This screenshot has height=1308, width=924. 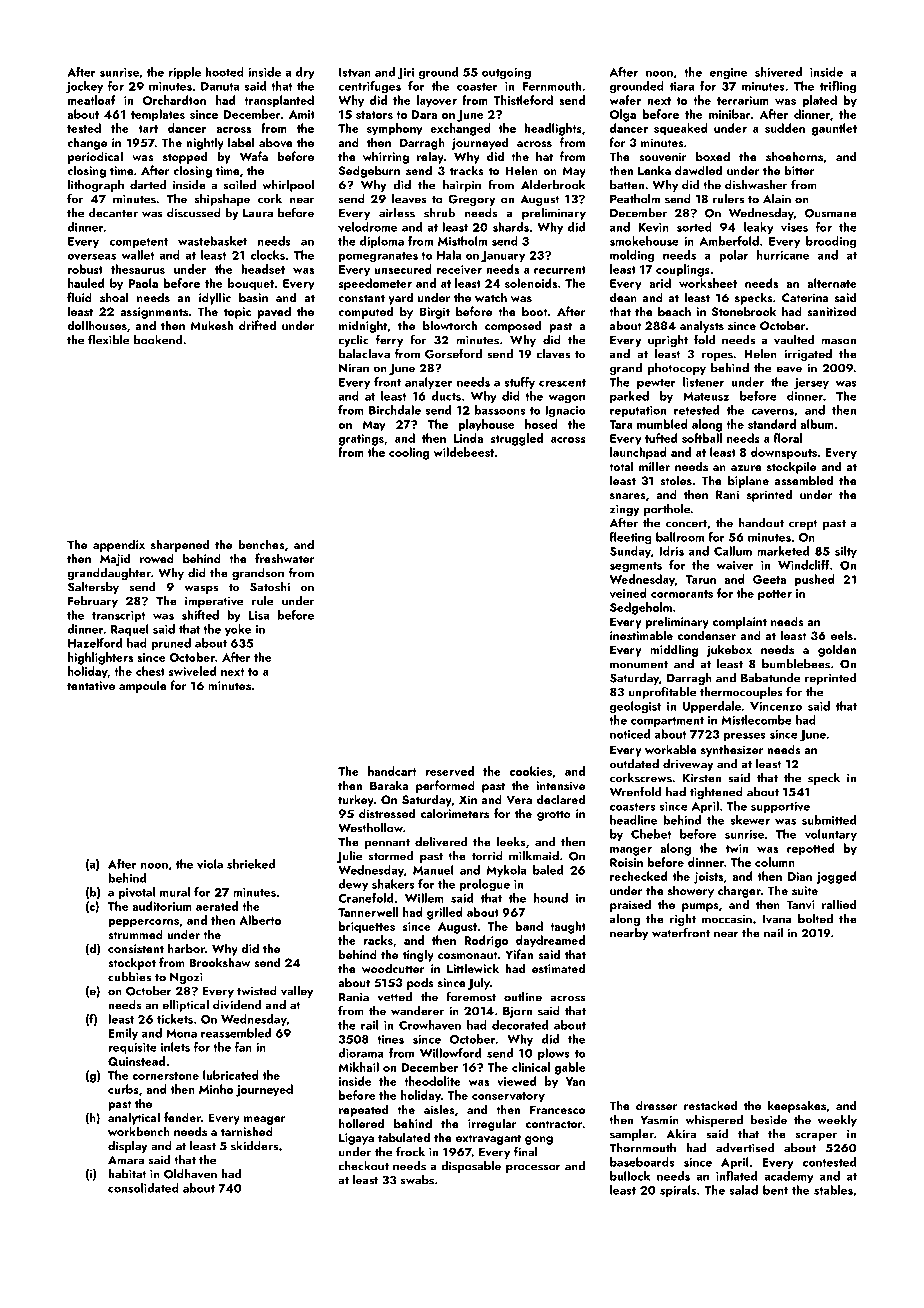 I want to click on pruned, so click(x=171, y=644).
